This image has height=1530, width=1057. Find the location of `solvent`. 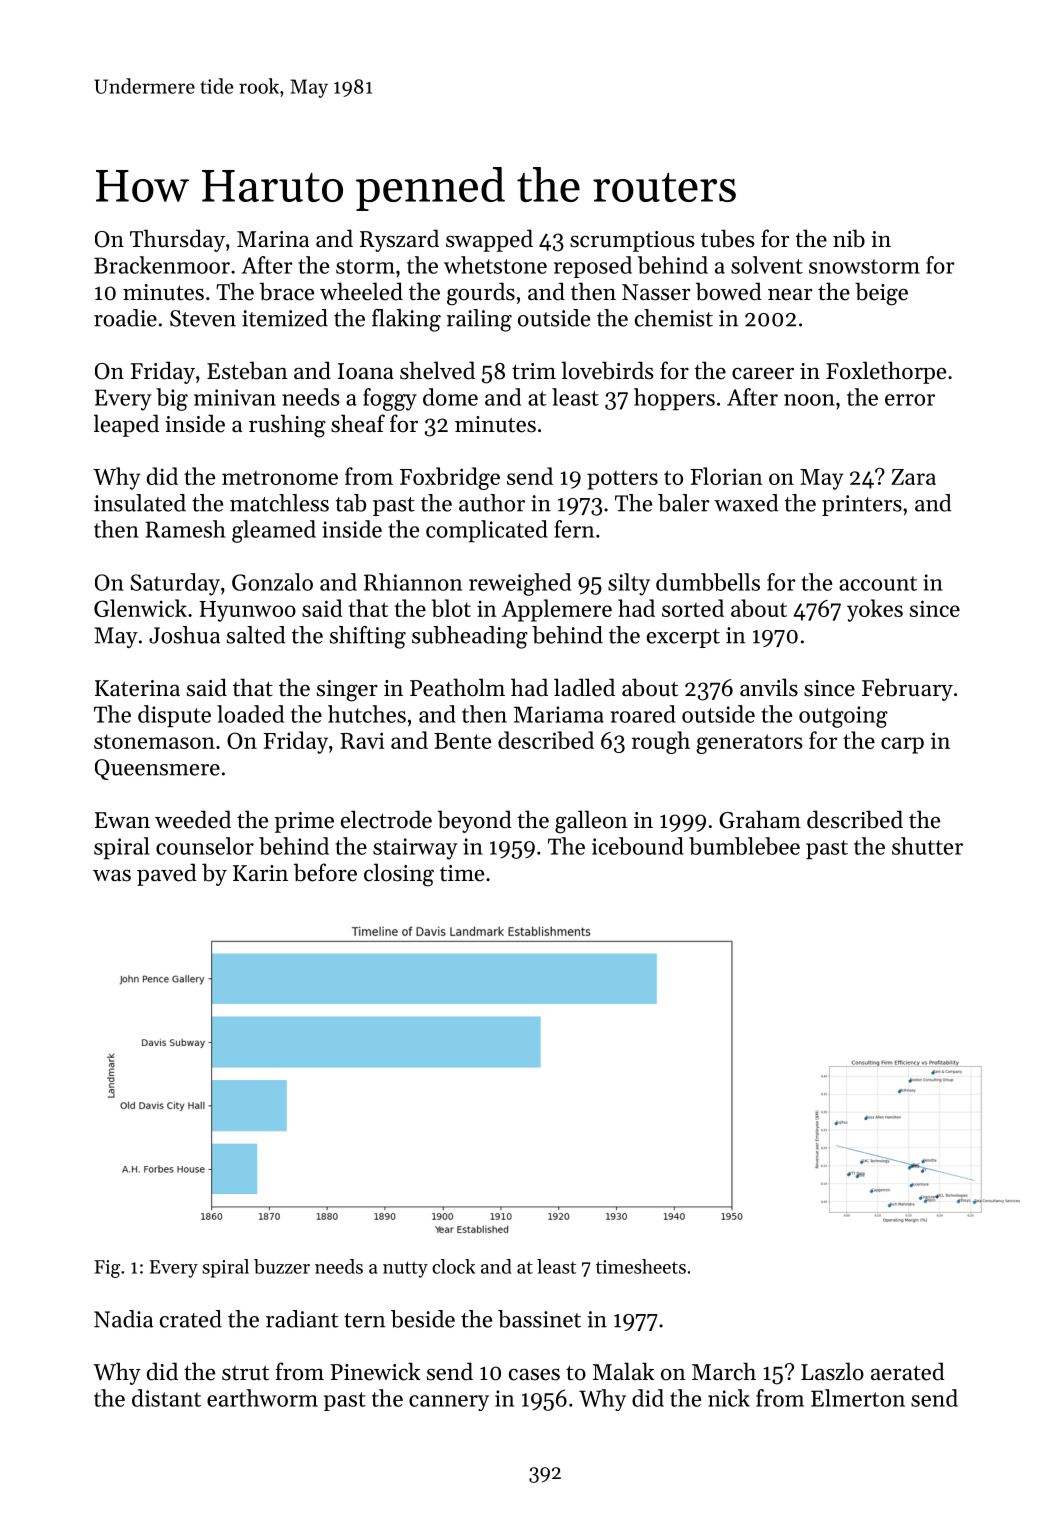

solvent is located at coordinates (767, 265).
